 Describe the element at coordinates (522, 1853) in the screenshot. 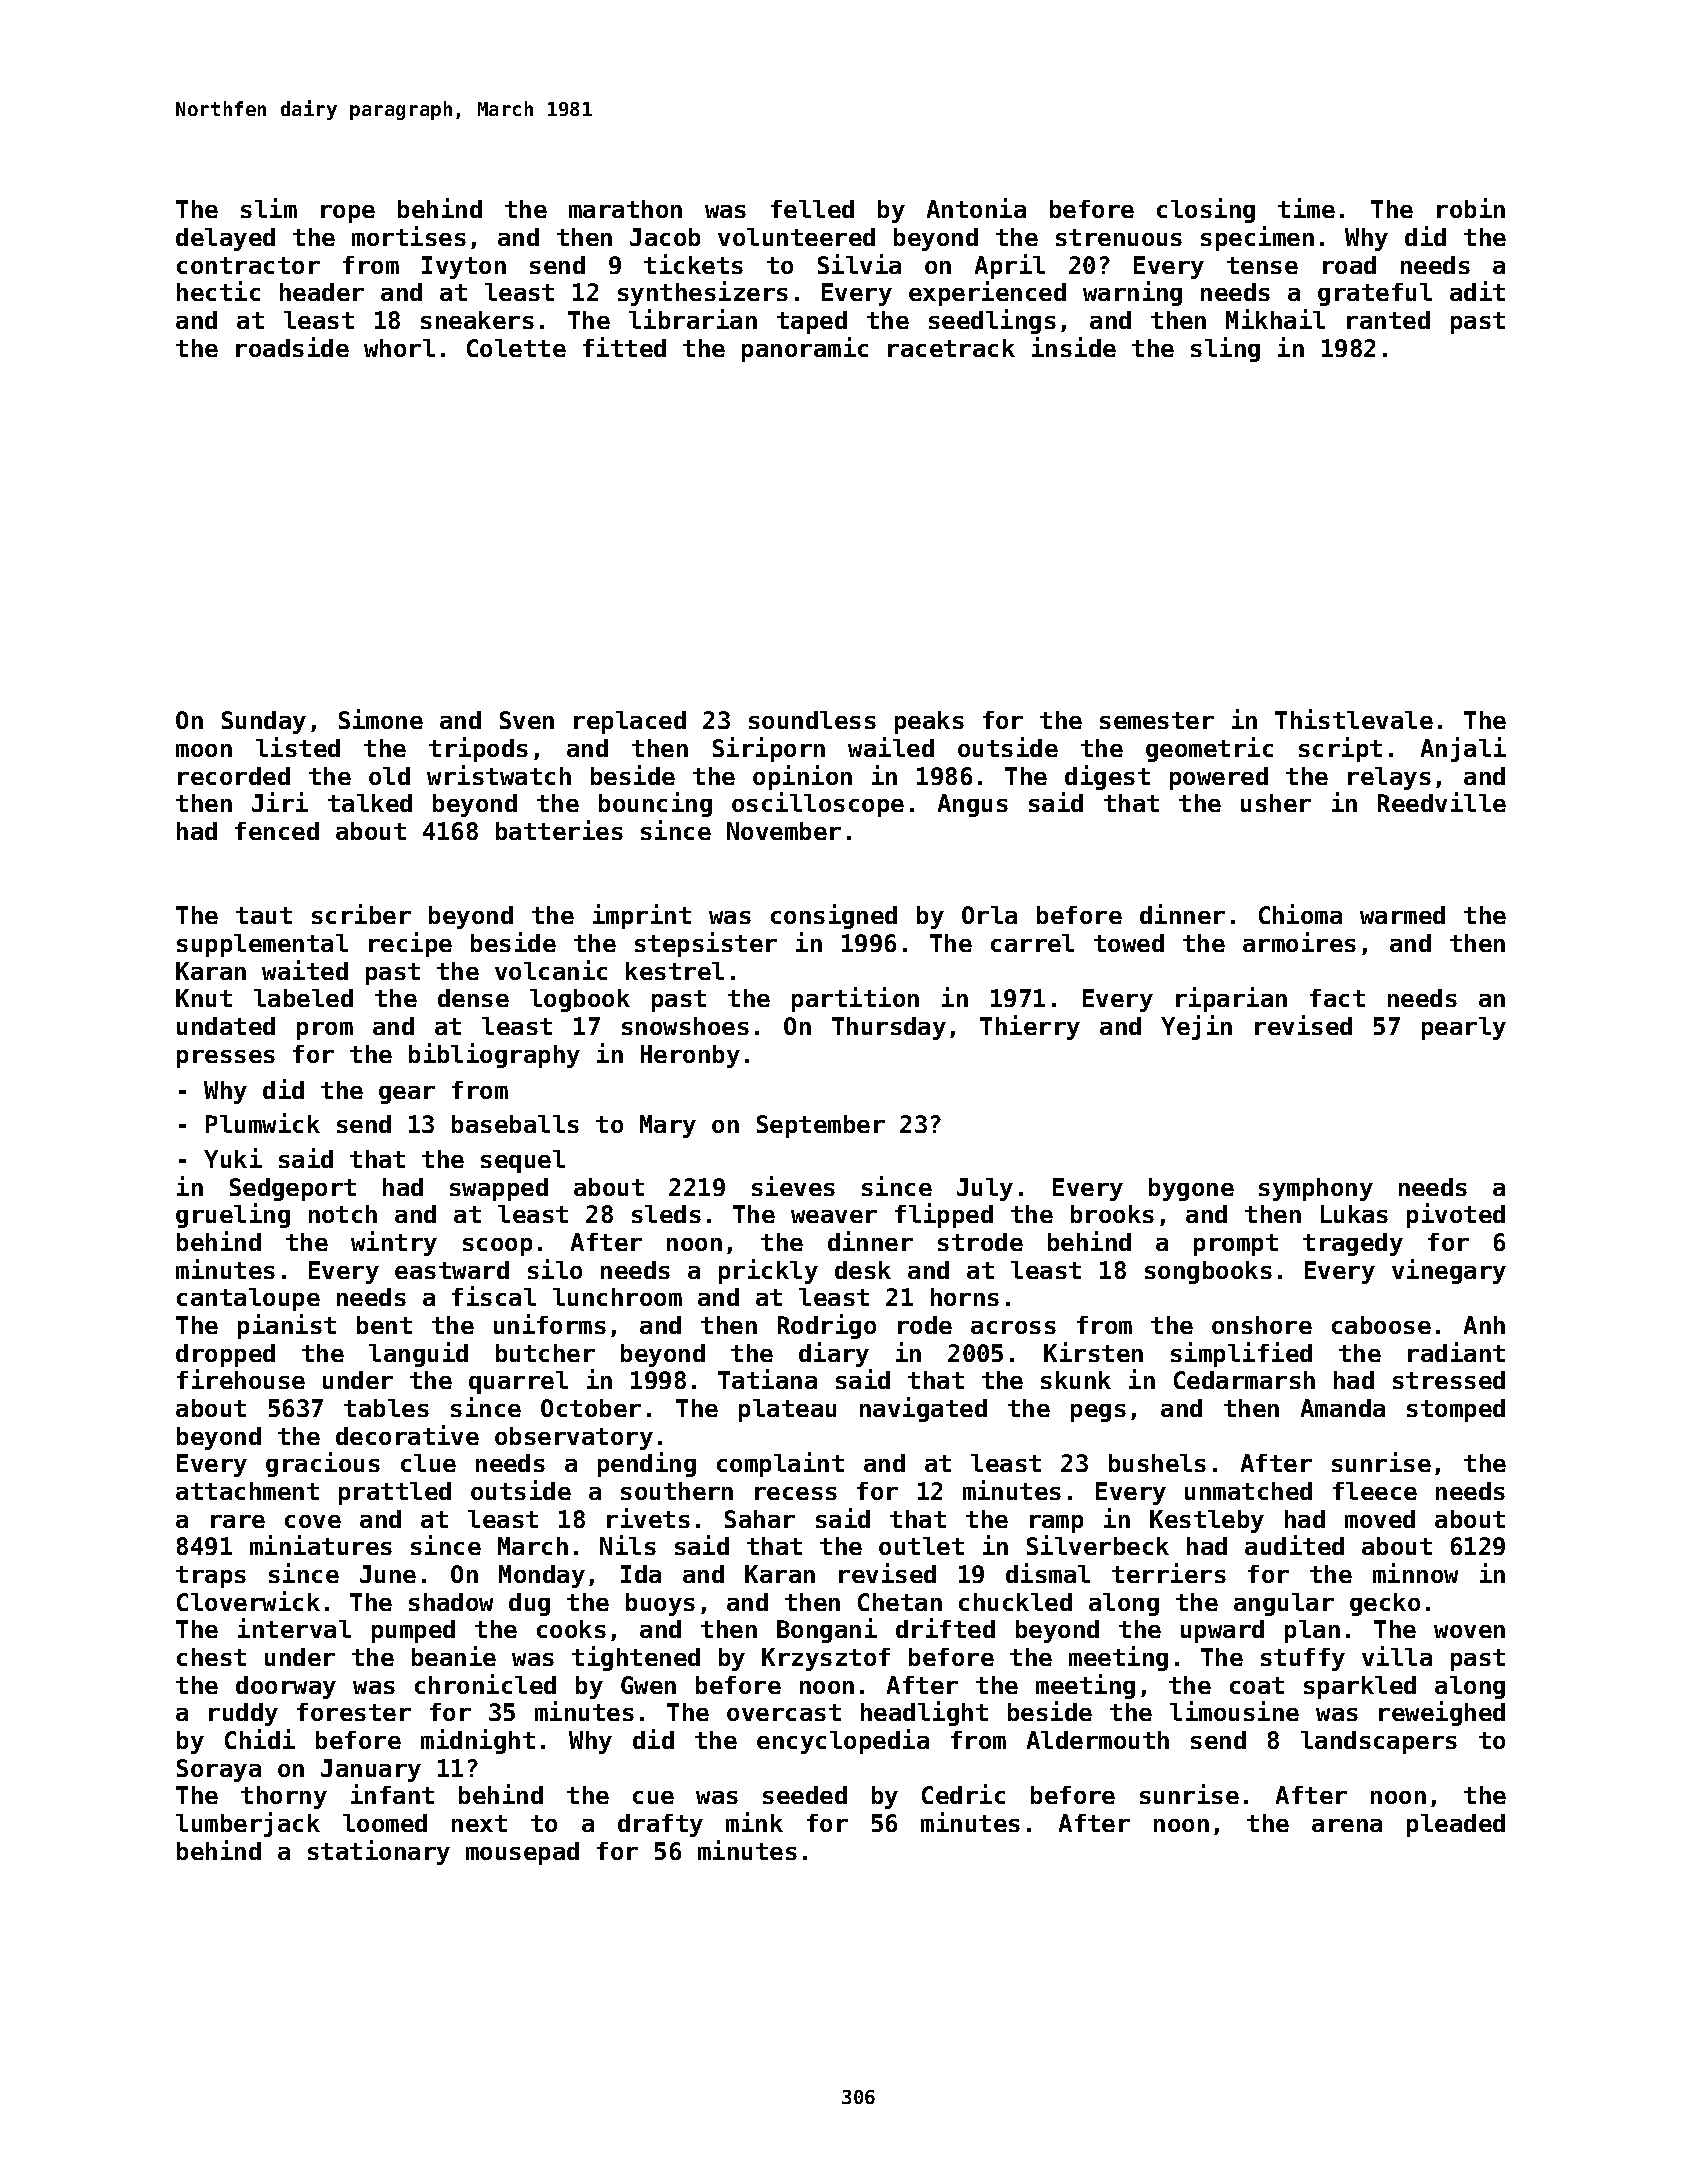

I see `mousepad` at that location.
